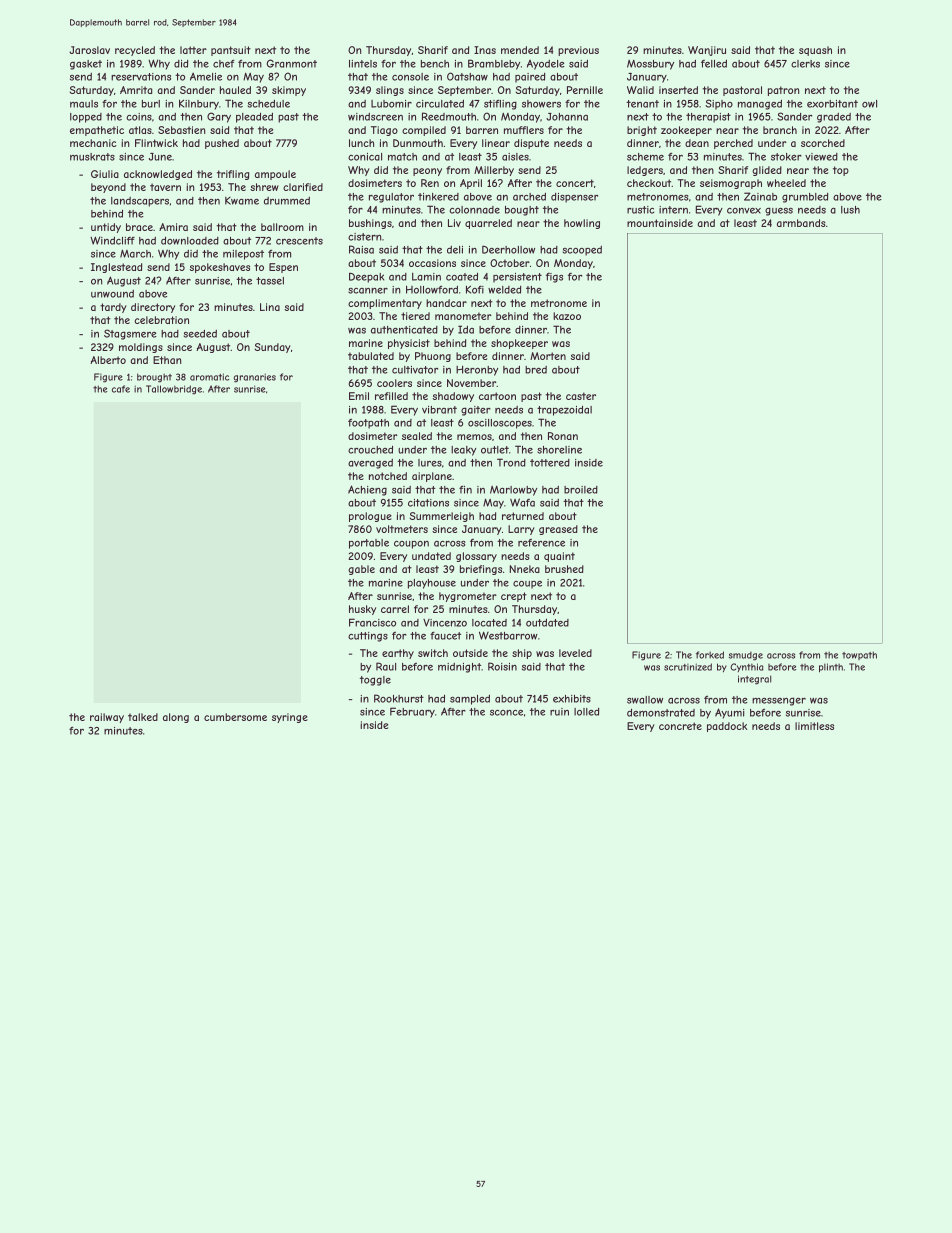  I want to click on Inas, so click(485, 50).
